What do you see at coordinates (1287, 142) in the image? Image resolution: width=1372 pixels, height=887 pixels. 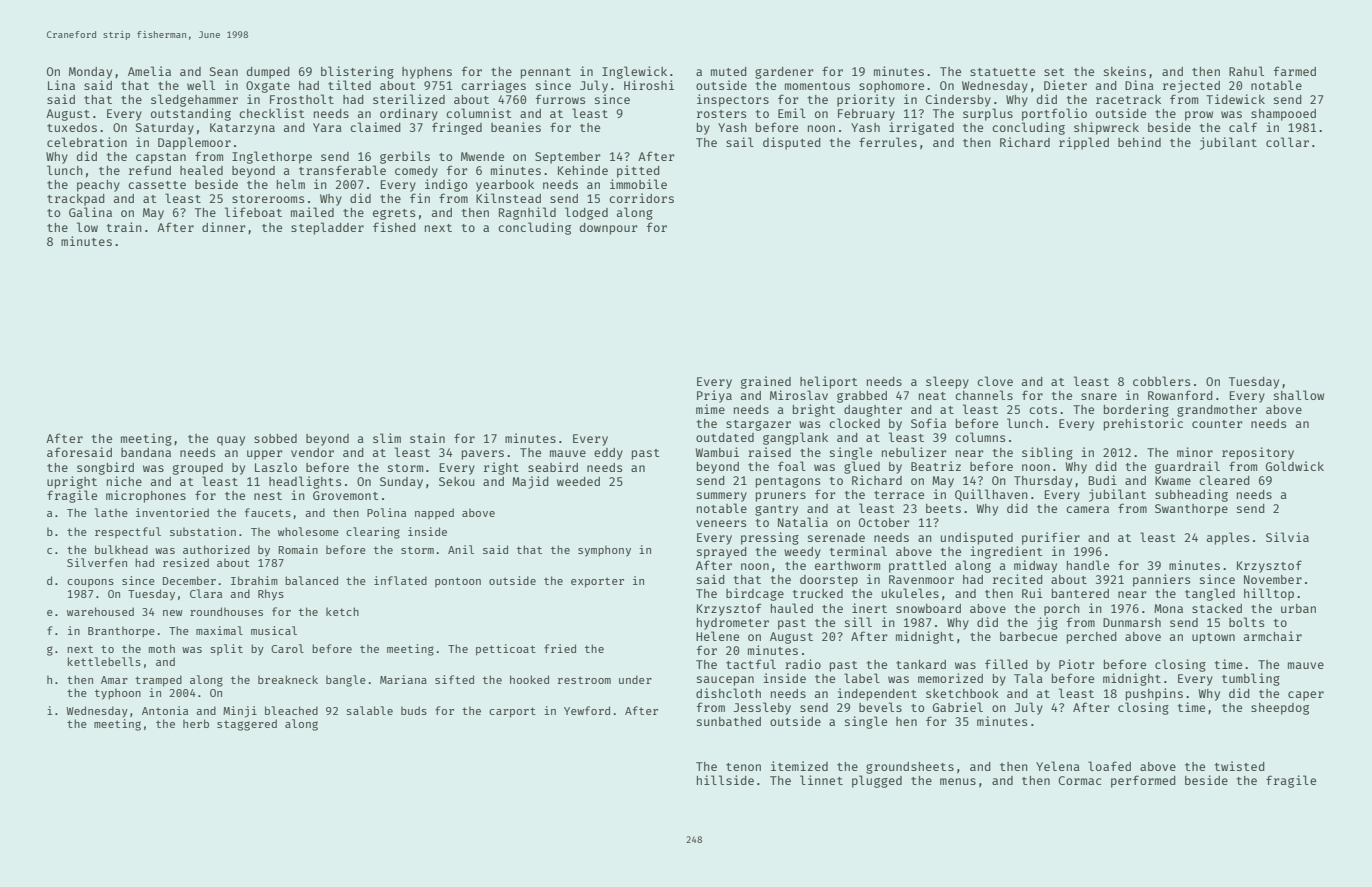 I see `collar` at bounding box center [1287, 142].
